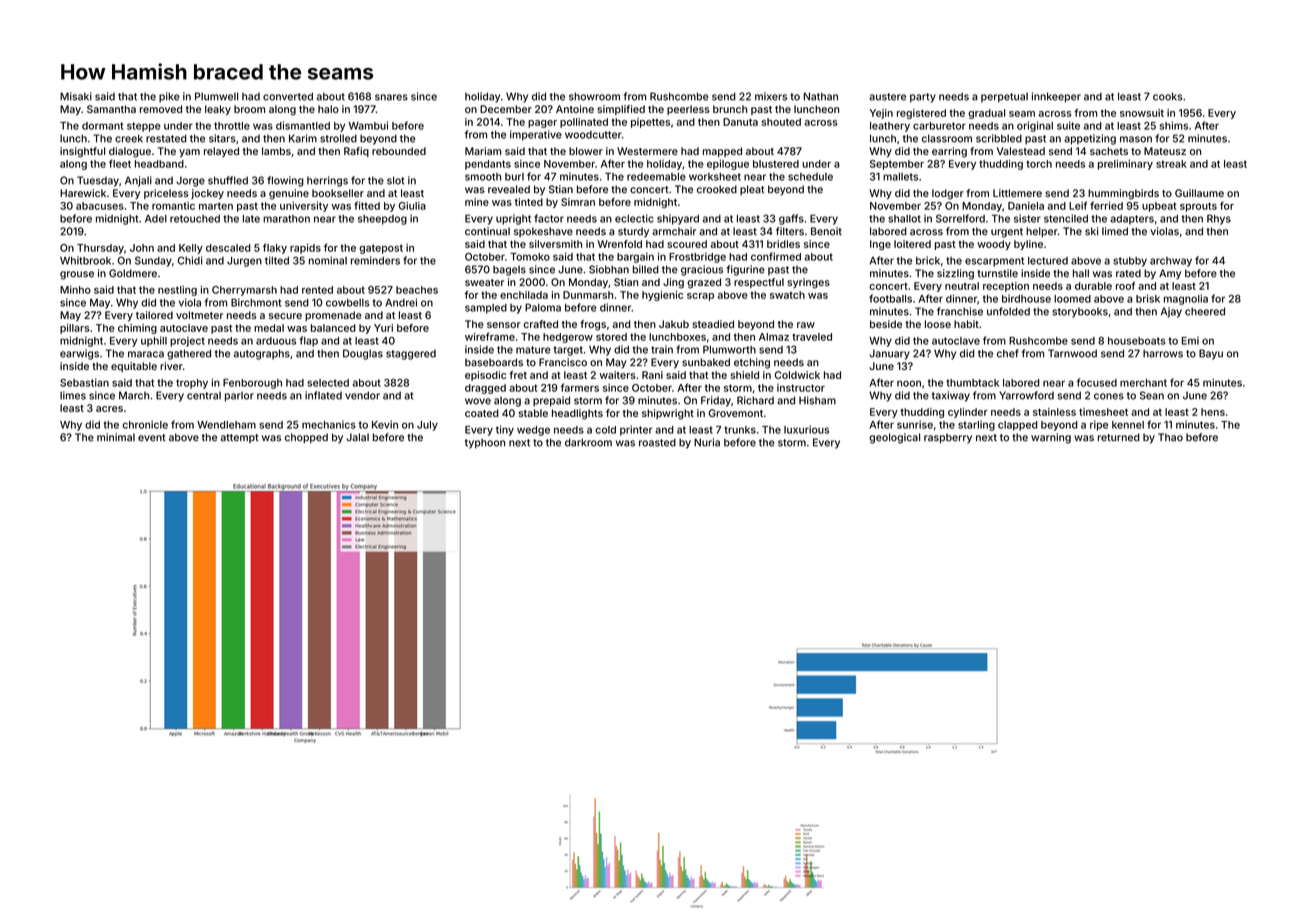 The height and width of the image is (924, 1308). I want to click on throttle, so click(232, 126).
